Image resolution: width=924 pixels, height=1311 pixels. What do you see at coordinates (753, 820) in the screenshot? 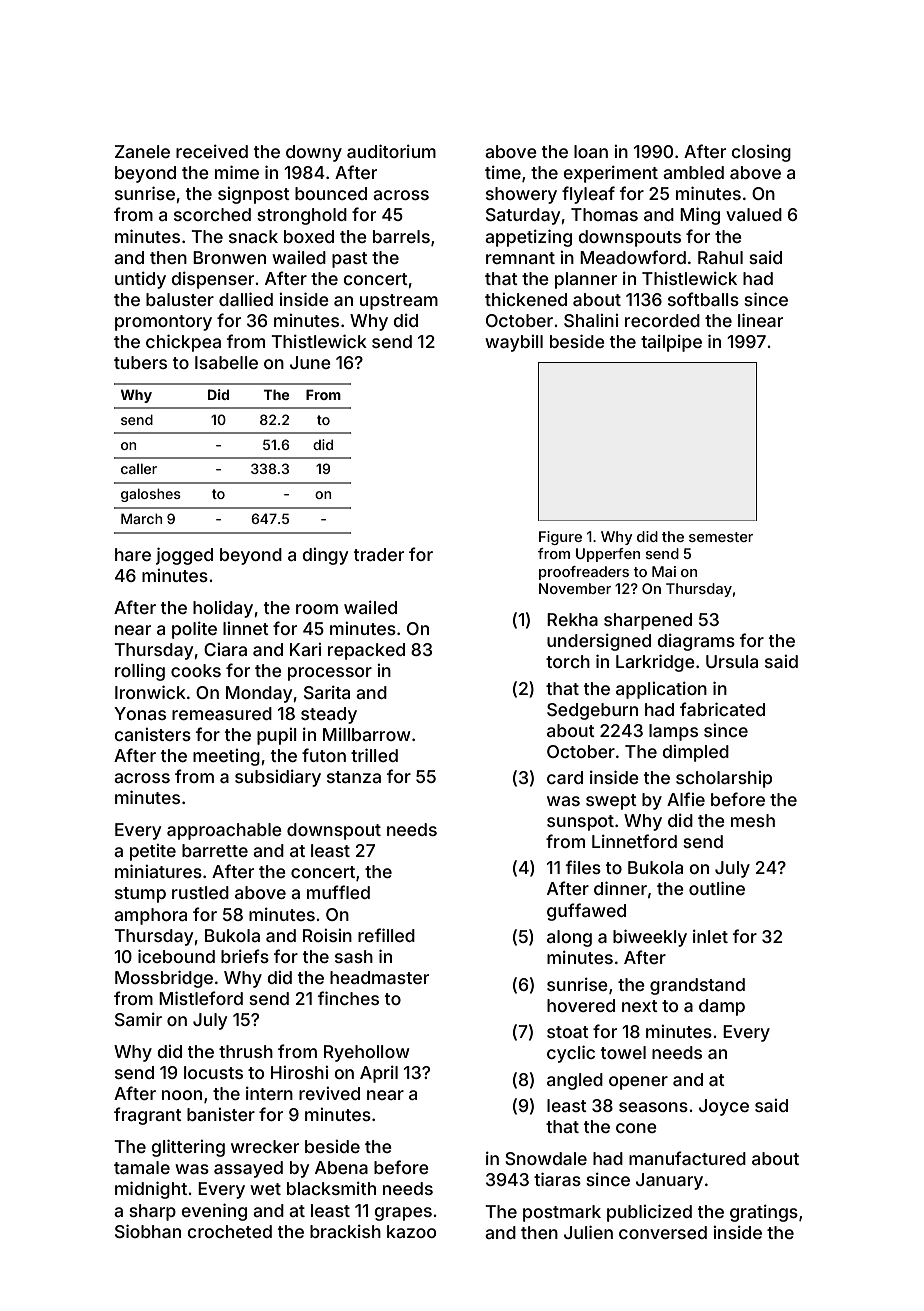
I see `mesh` at bounding box center [753, 820].
